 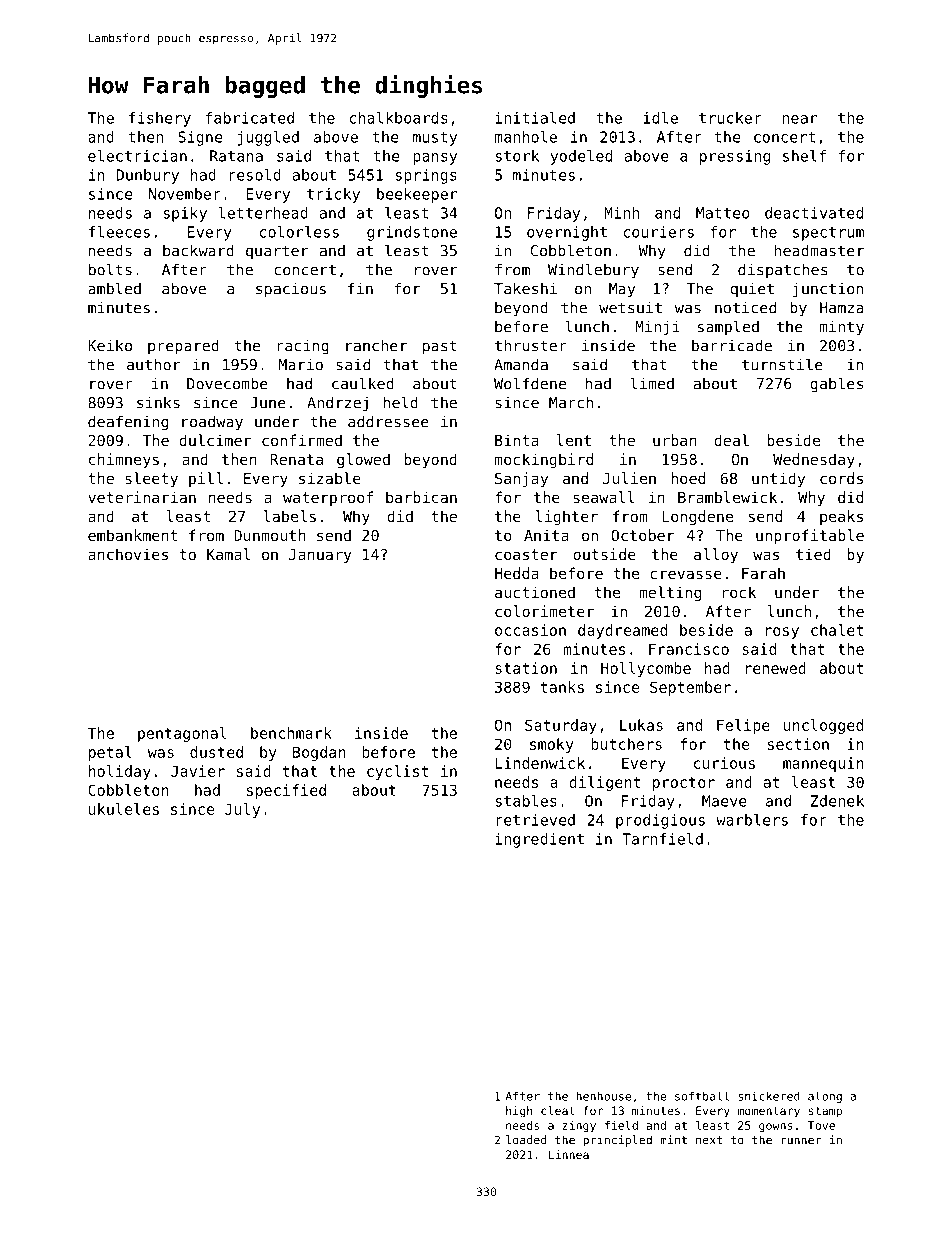 What do you see at coordinates (526, 137) in the screenshot?
I see `manhole` at bounding box center [526, 137].
